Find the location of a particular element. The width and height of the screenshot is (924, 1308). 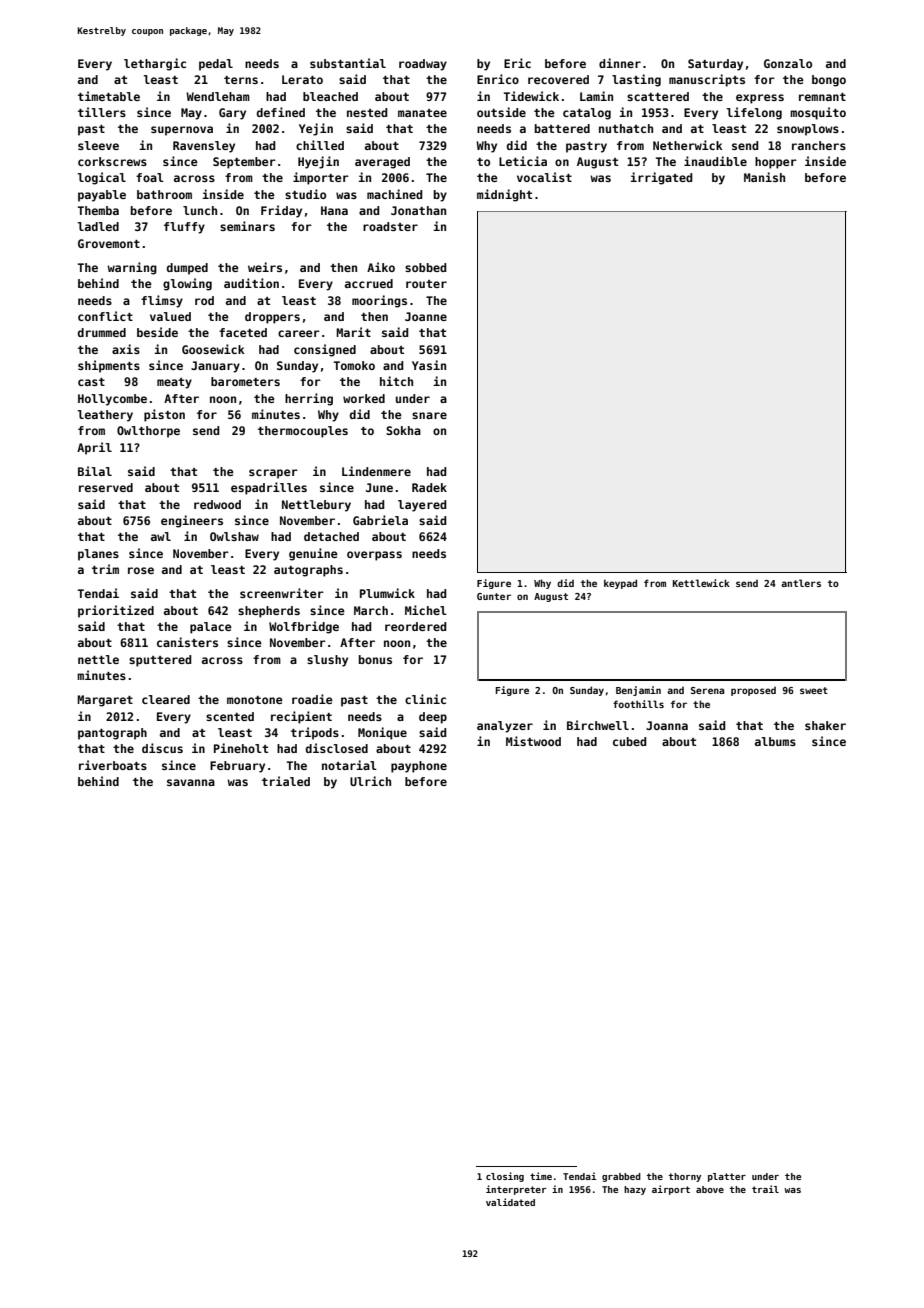

Gonzalo is located at coordinates (788, 63).
